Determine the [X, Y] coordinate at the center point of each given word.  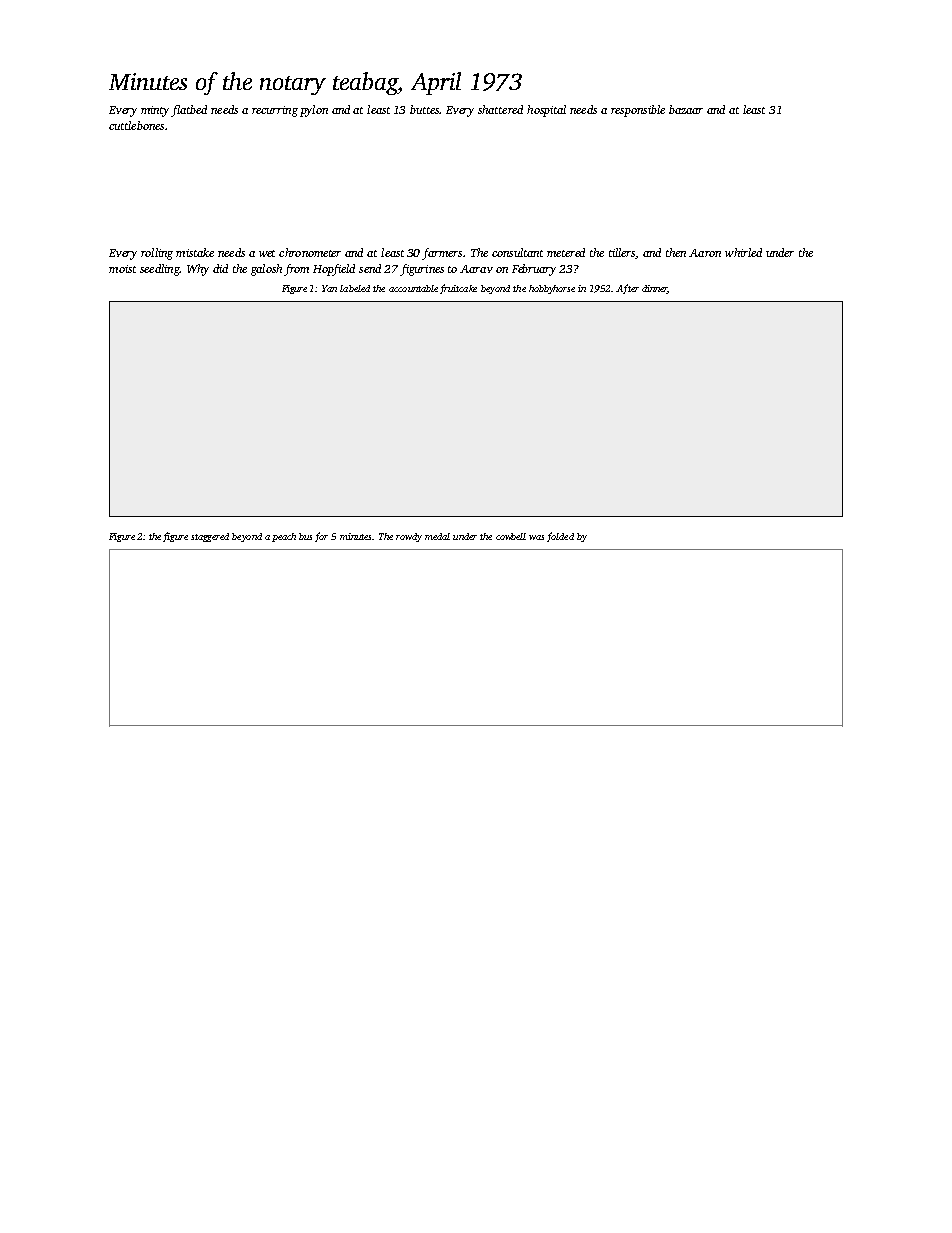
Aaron [705, 253]
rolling [157, 254]
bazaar [686, 109]
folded [560, 537]
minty [155, 111]
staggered [210, 537]
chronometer [310, 252]
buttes [425, 109]
